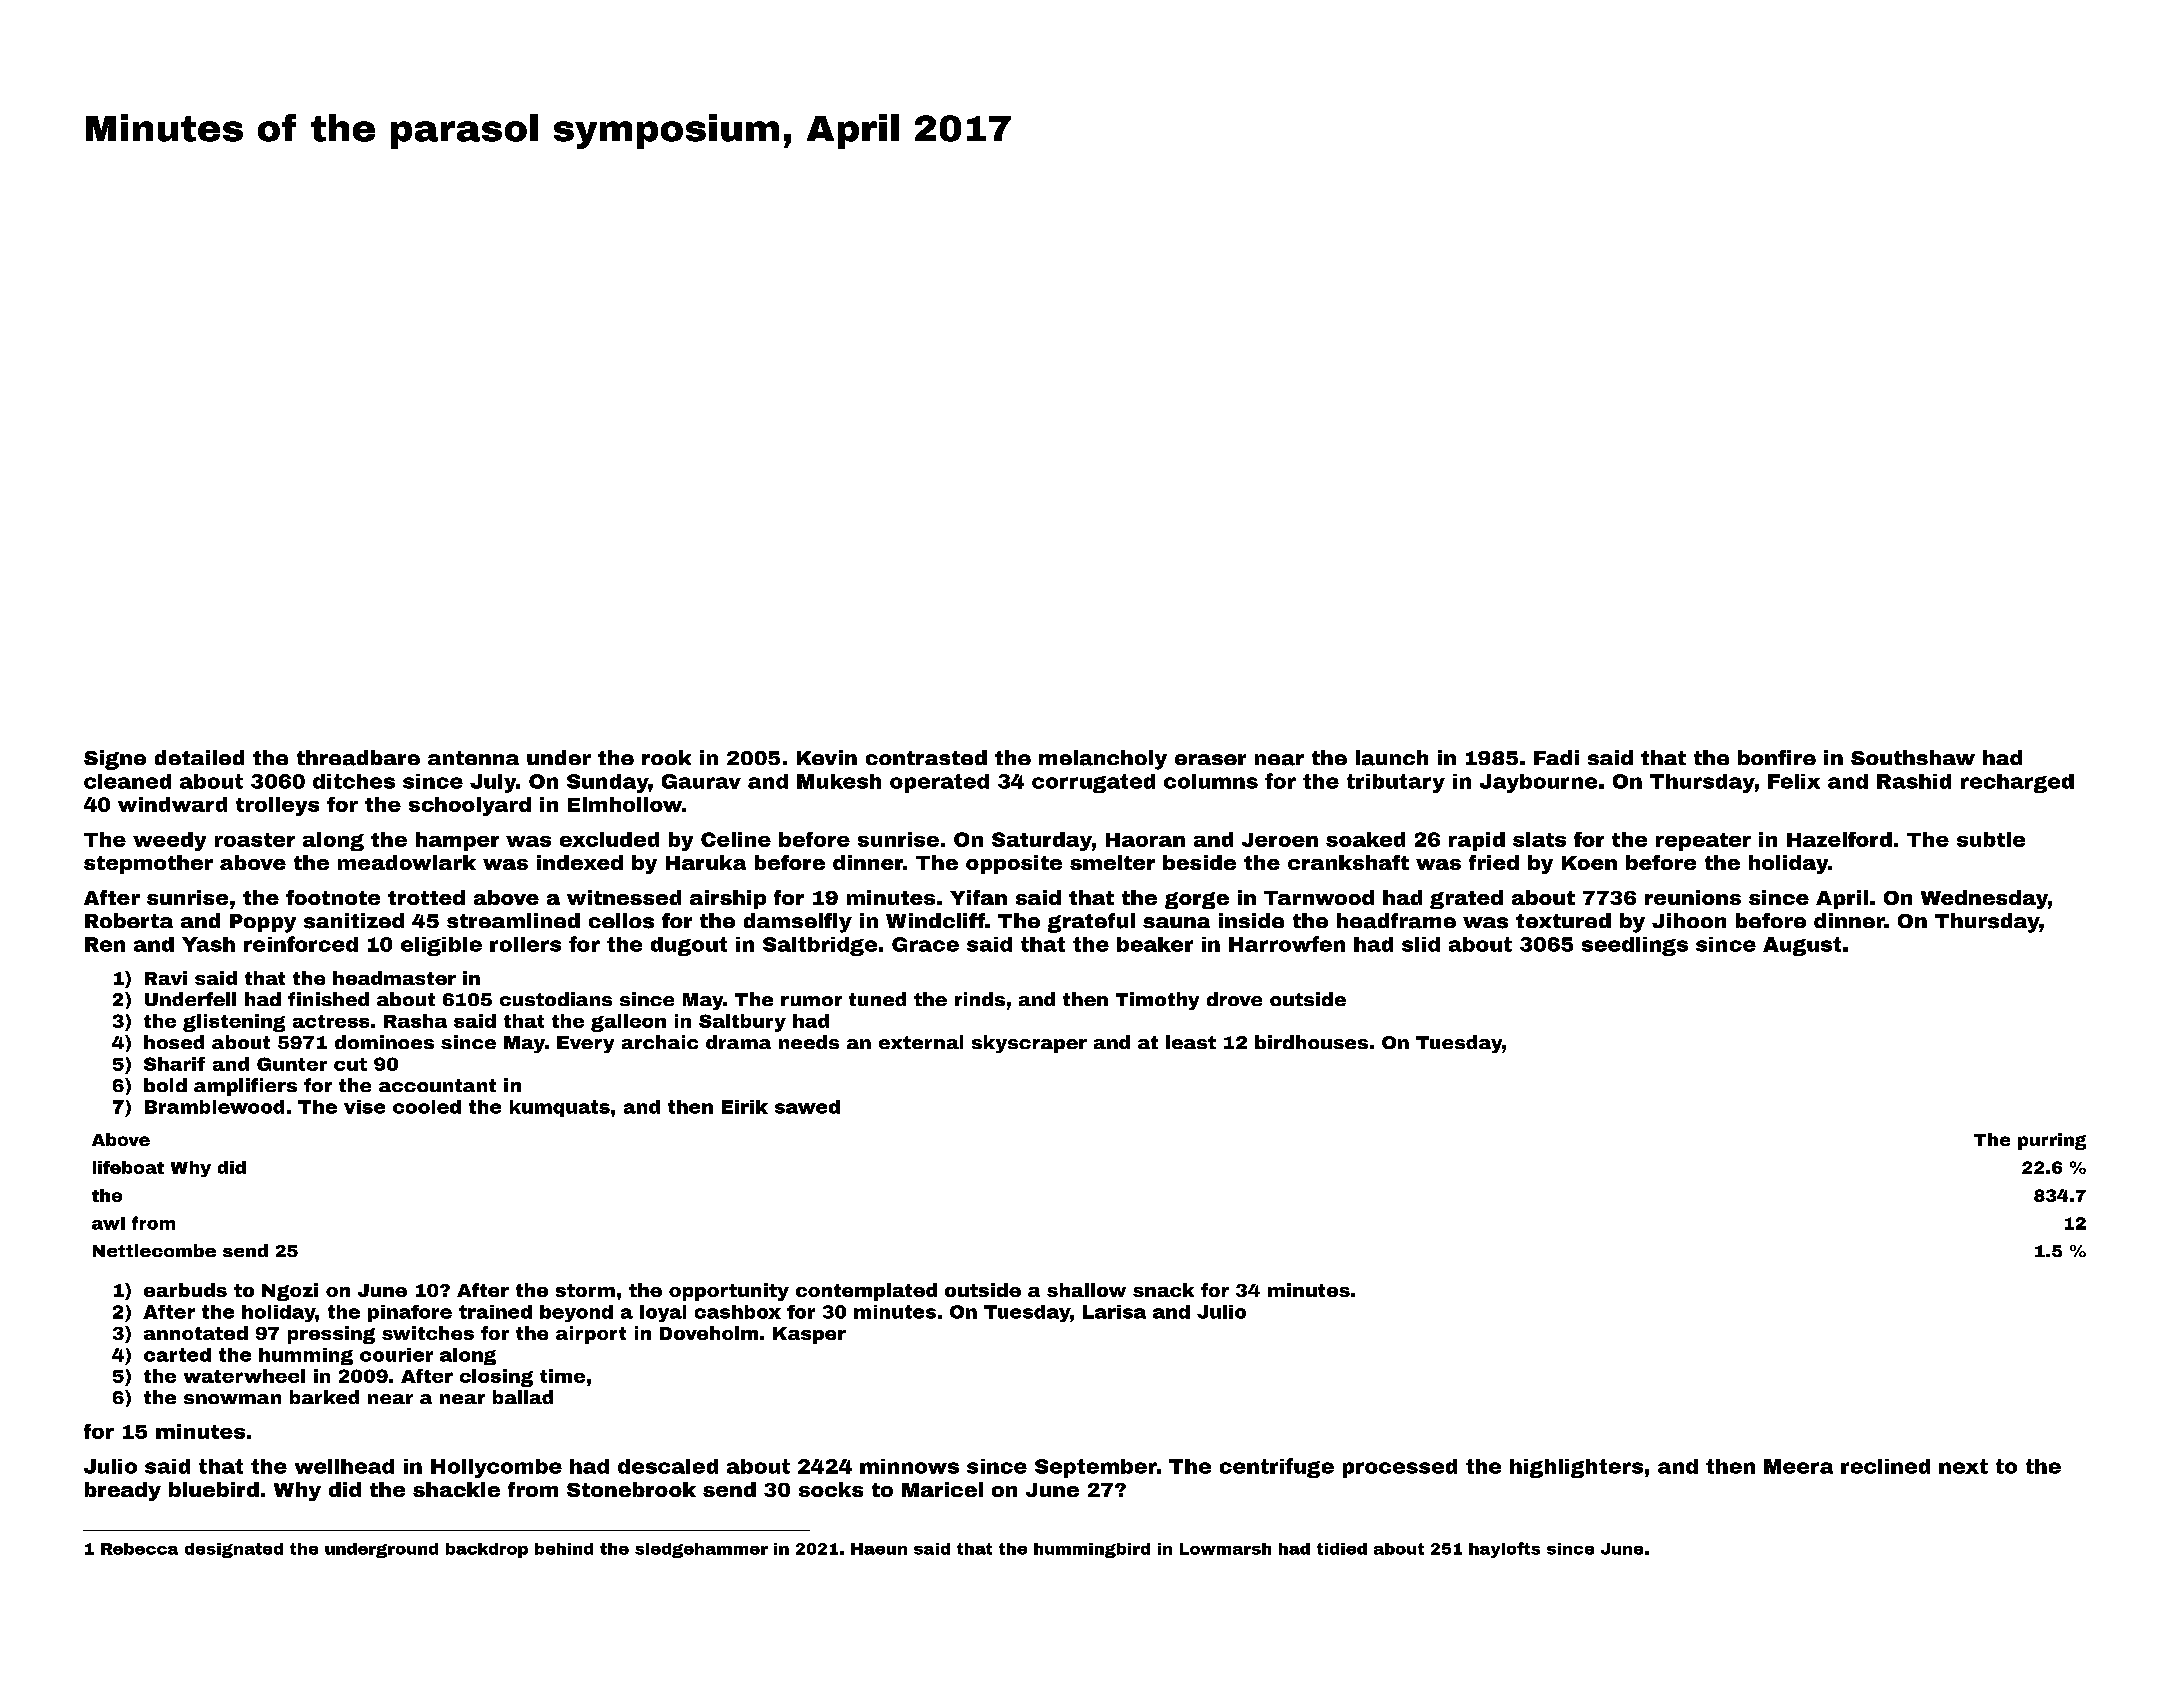 The image size is (2178, 1683). I want to click on purring, so click(2052, 1141).
